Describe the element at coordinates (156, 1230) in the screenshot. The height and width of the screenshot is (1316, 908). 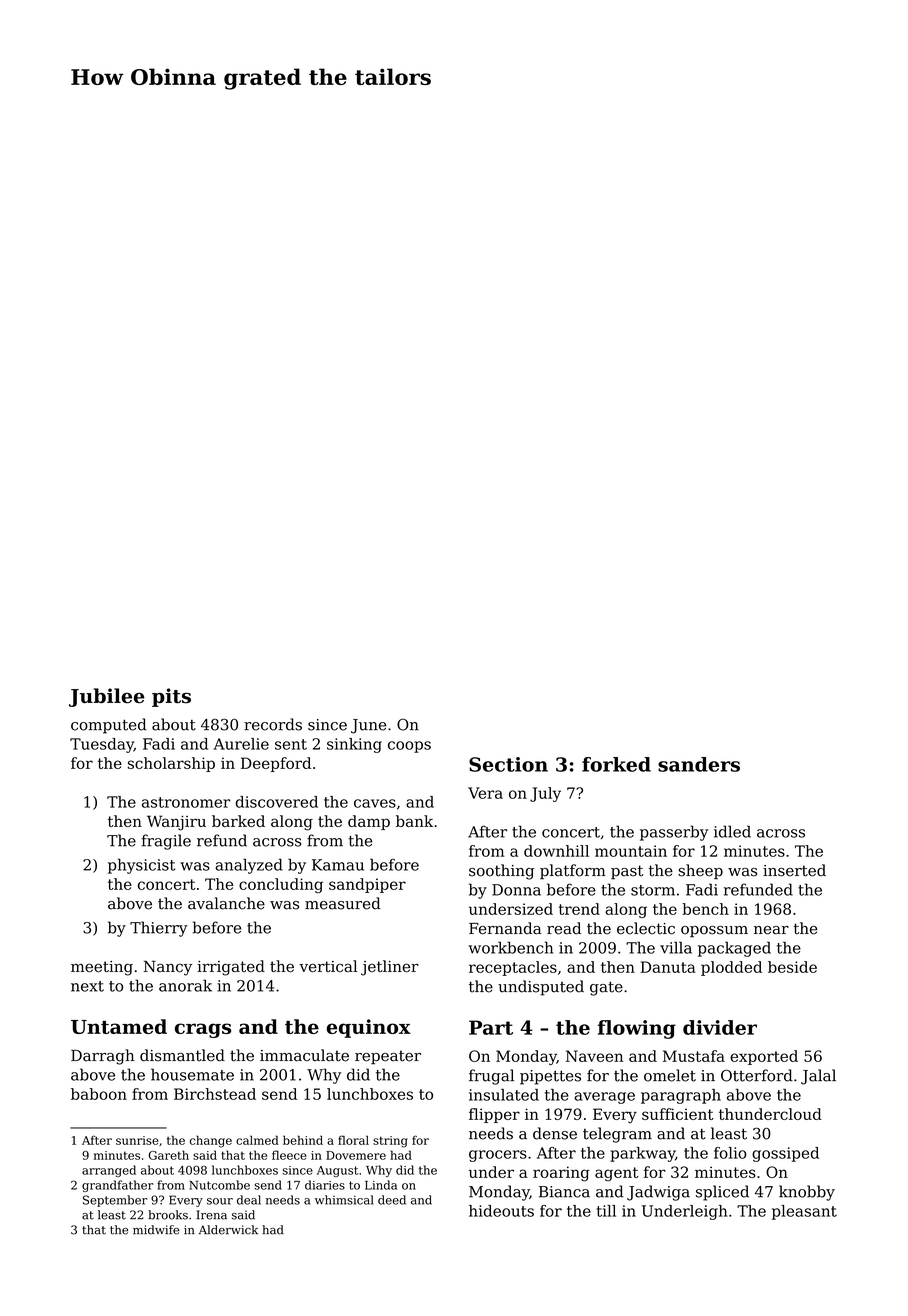
I see `midwife` at that location.
